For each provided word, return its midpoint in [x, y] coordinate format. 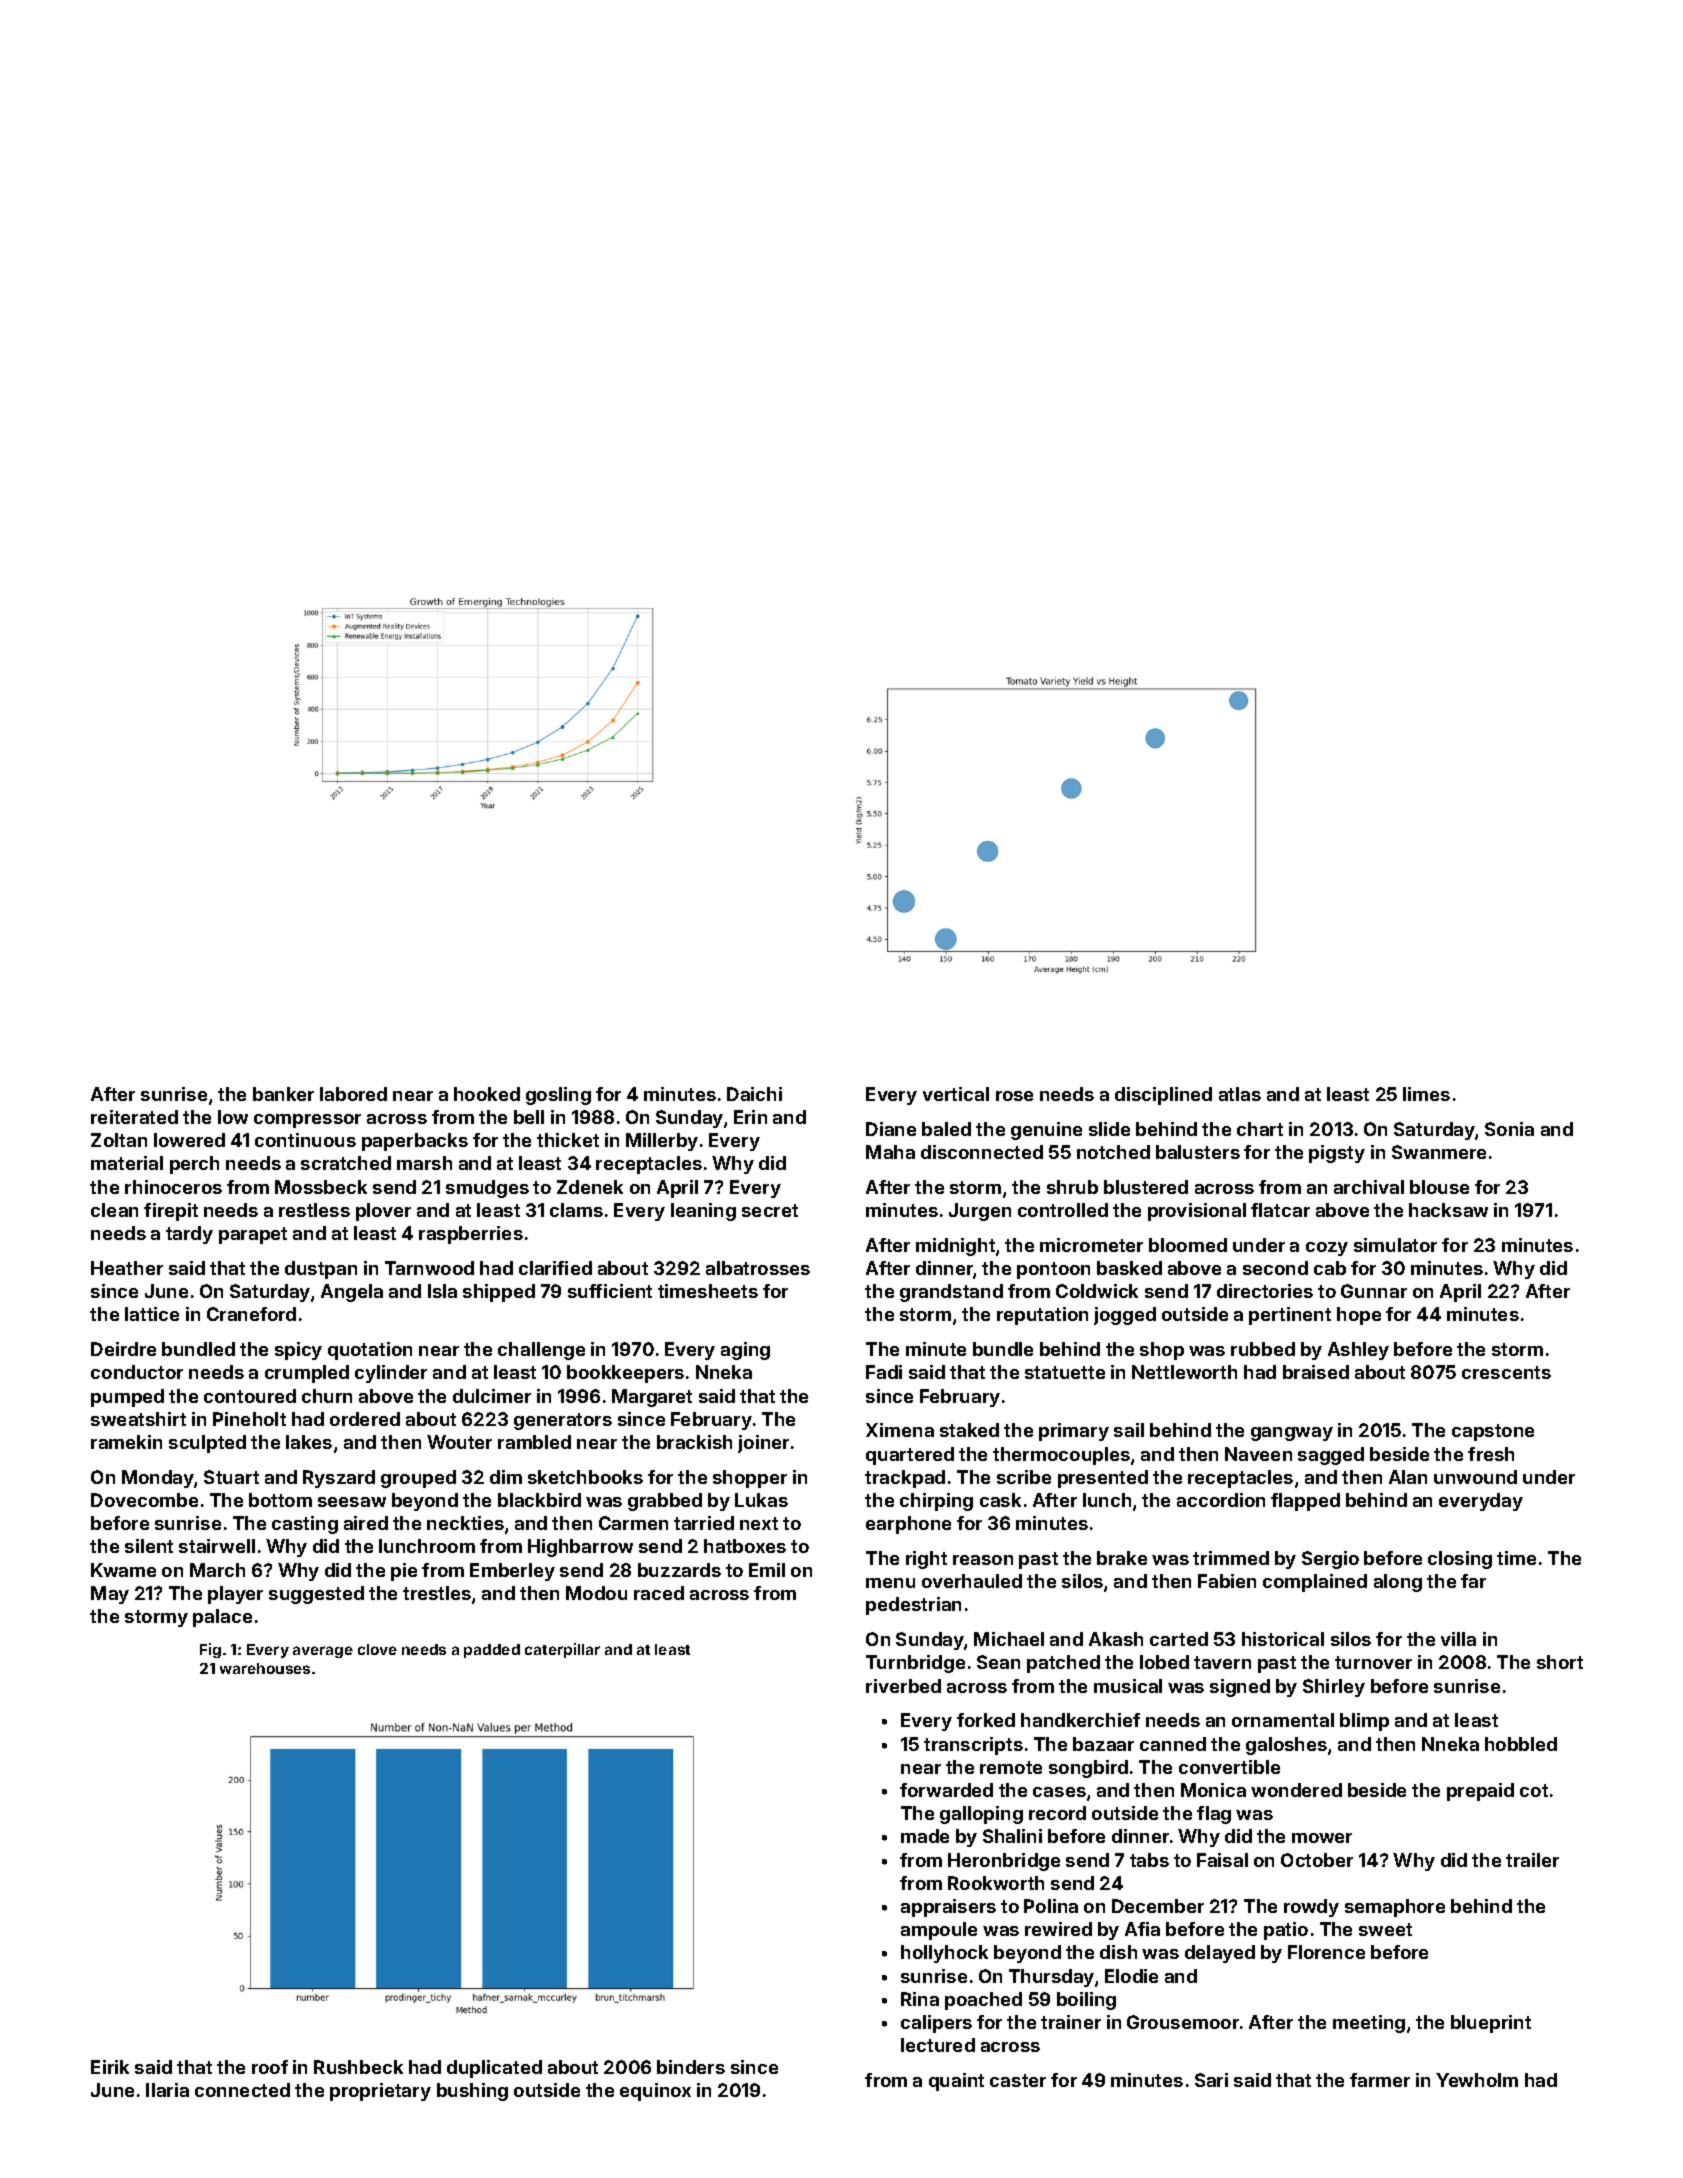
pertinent [1290, 1316]
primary [1074, 1432]
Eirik [110, 2067]
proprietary [380, 2092]
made [925, 1836]
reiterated [134, 1117]
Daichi [754, 1094]
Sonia [1509, 1129]
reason [983, 1560]
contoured [250, 1396]
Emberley [512, 1572]
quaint [956, 2082]
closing [1460, 1560]
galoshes [1286, 1746]
